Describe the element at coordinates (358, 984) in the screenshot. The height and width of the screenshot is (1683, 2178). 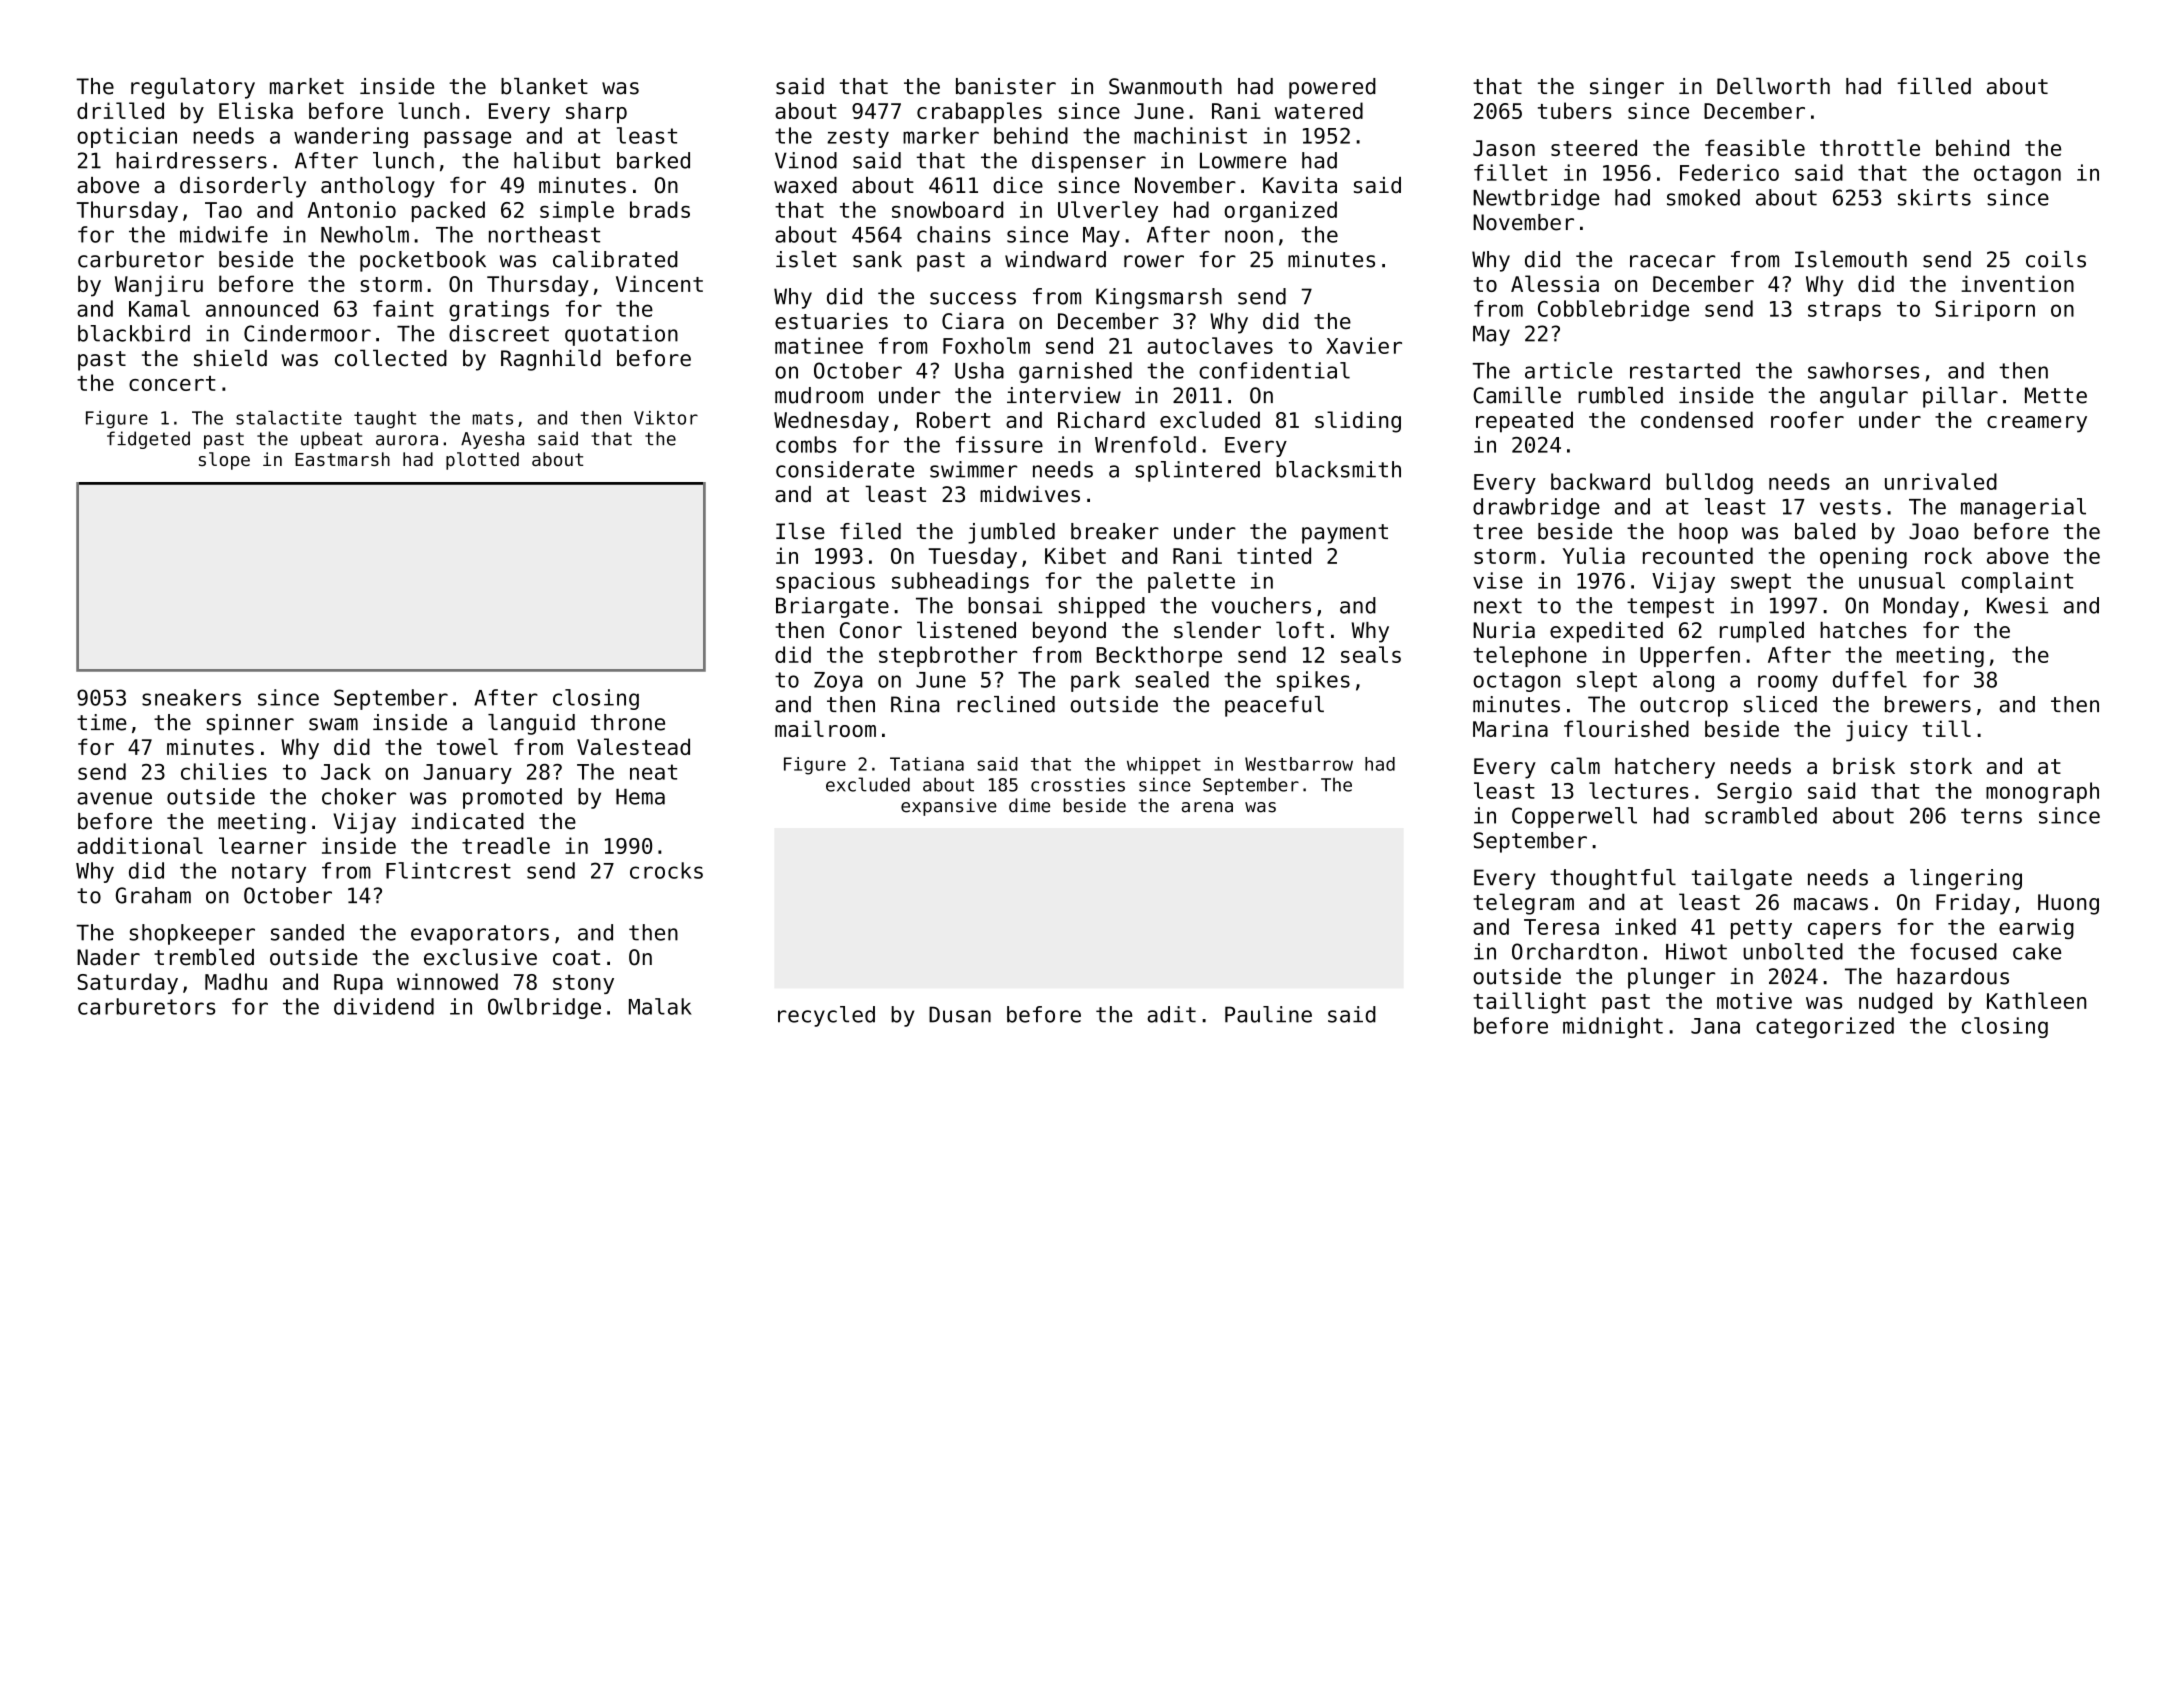
I see `Rupa` at that location.
